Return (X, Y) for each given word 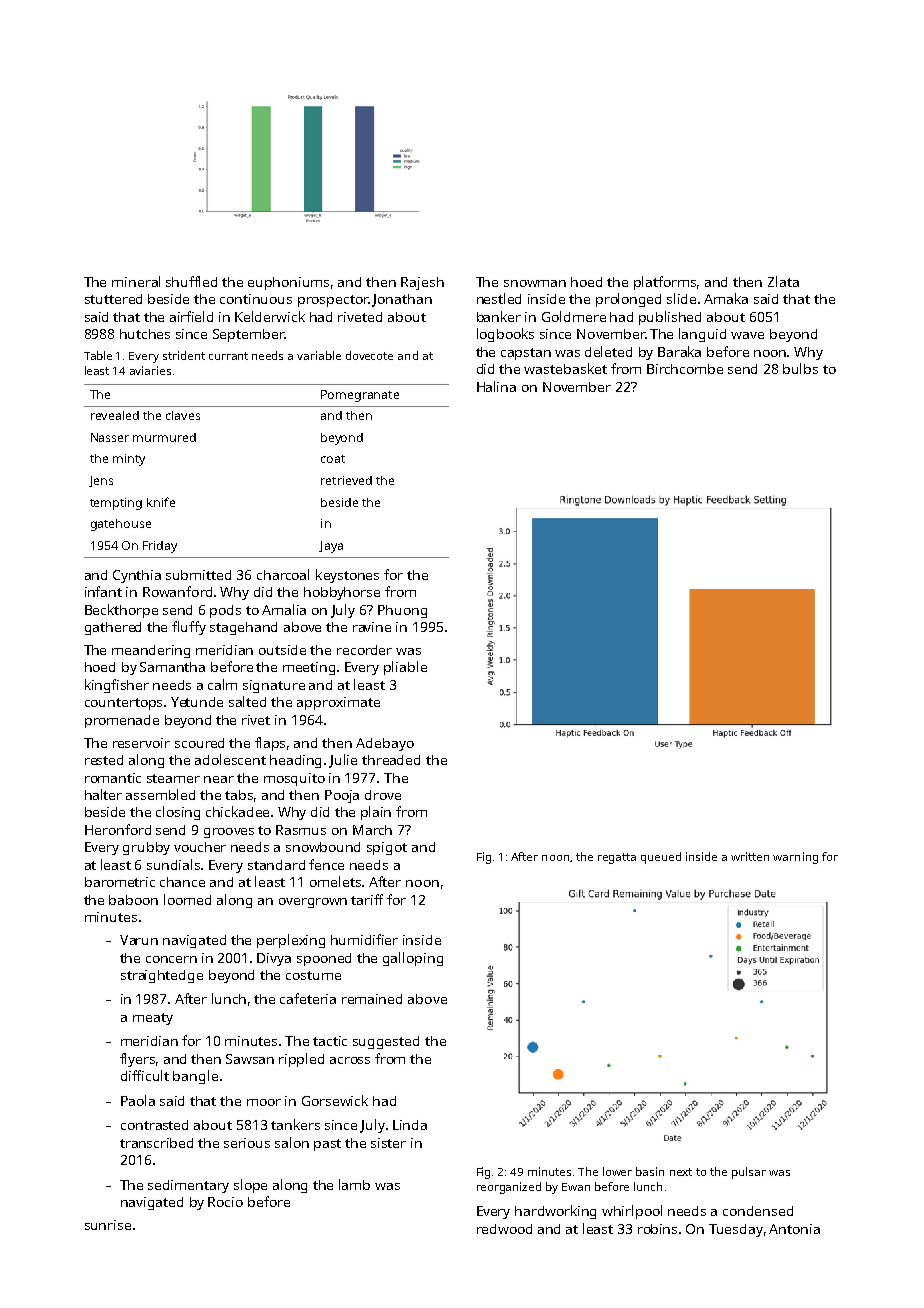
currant (228, 356)
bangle (195, 1077)
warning (795, 858)
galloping (413, 959)
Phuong (402, 611)
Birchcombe (685, 369)
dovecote (369, 355)
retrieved (346, 480)
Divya (274, 959)
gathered (113, 628)
